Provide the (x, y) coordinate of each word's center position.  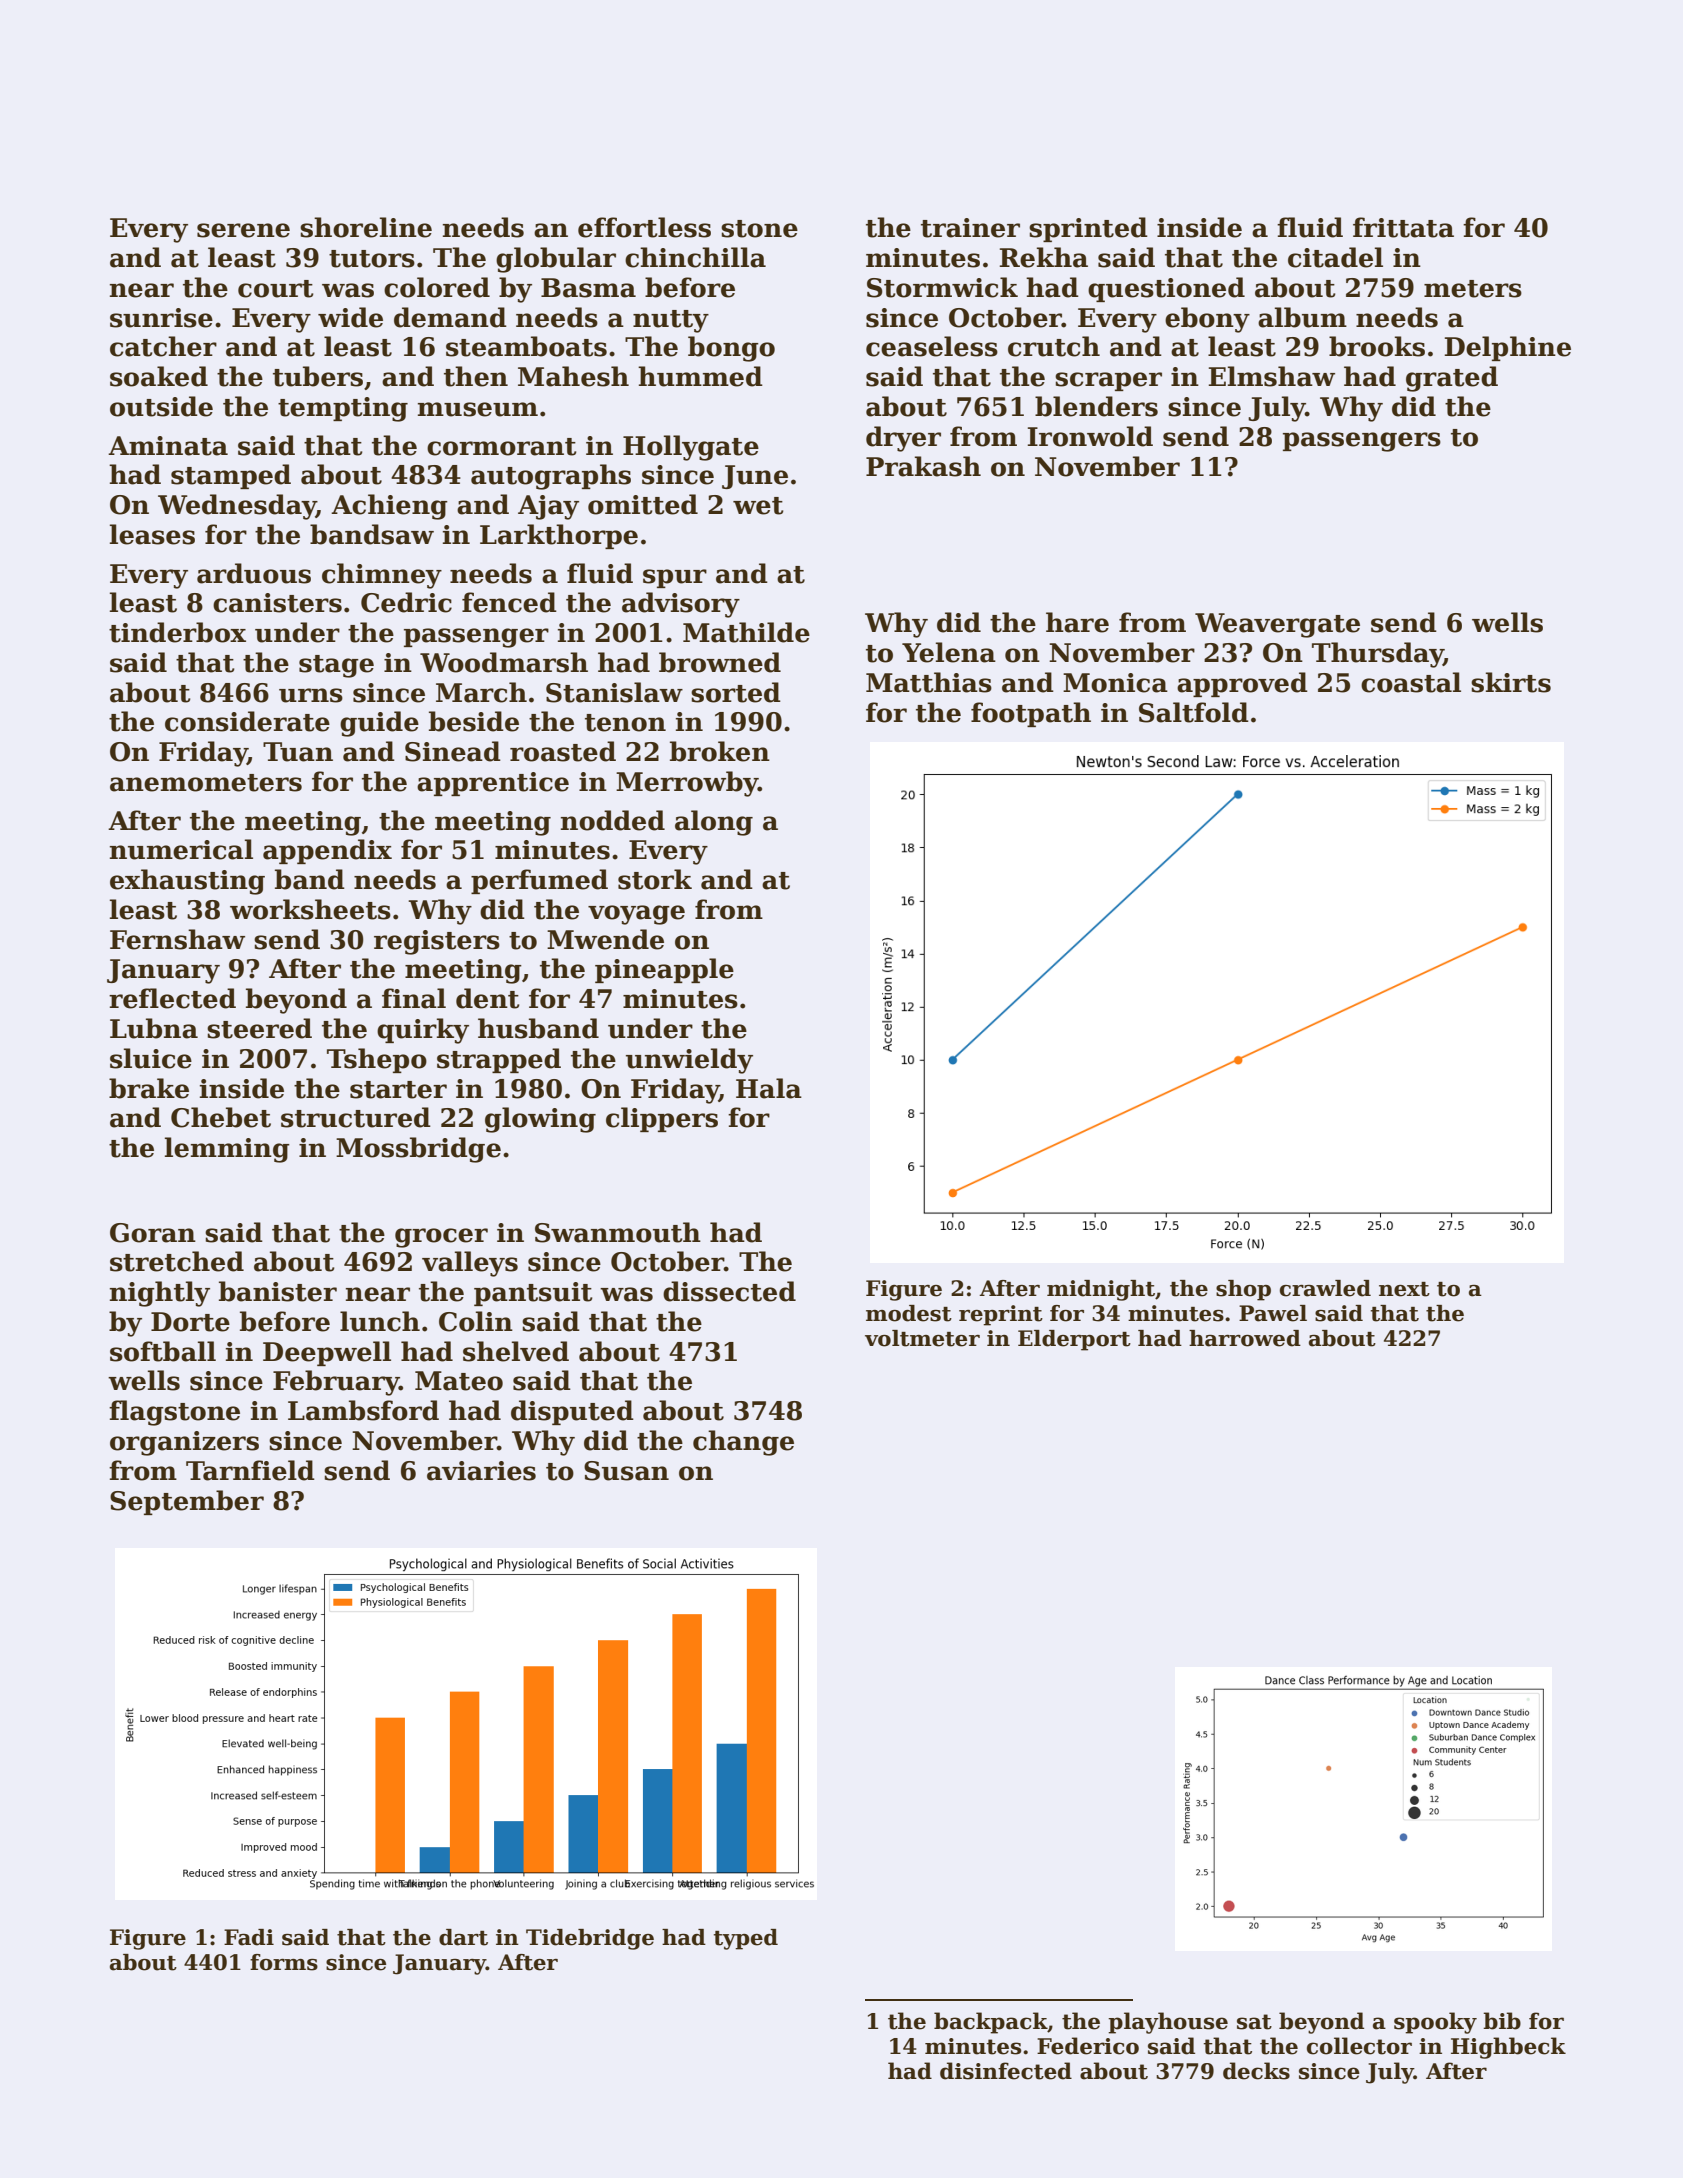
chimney (382, 576)
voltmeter (922, 1338)
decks (1256, 2071)
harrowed (1245, 1338)
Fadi (249, 1937)
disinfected (1006, 2071)
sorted (736, 692)
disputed (572, 1412)
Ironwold (1090, 436)
